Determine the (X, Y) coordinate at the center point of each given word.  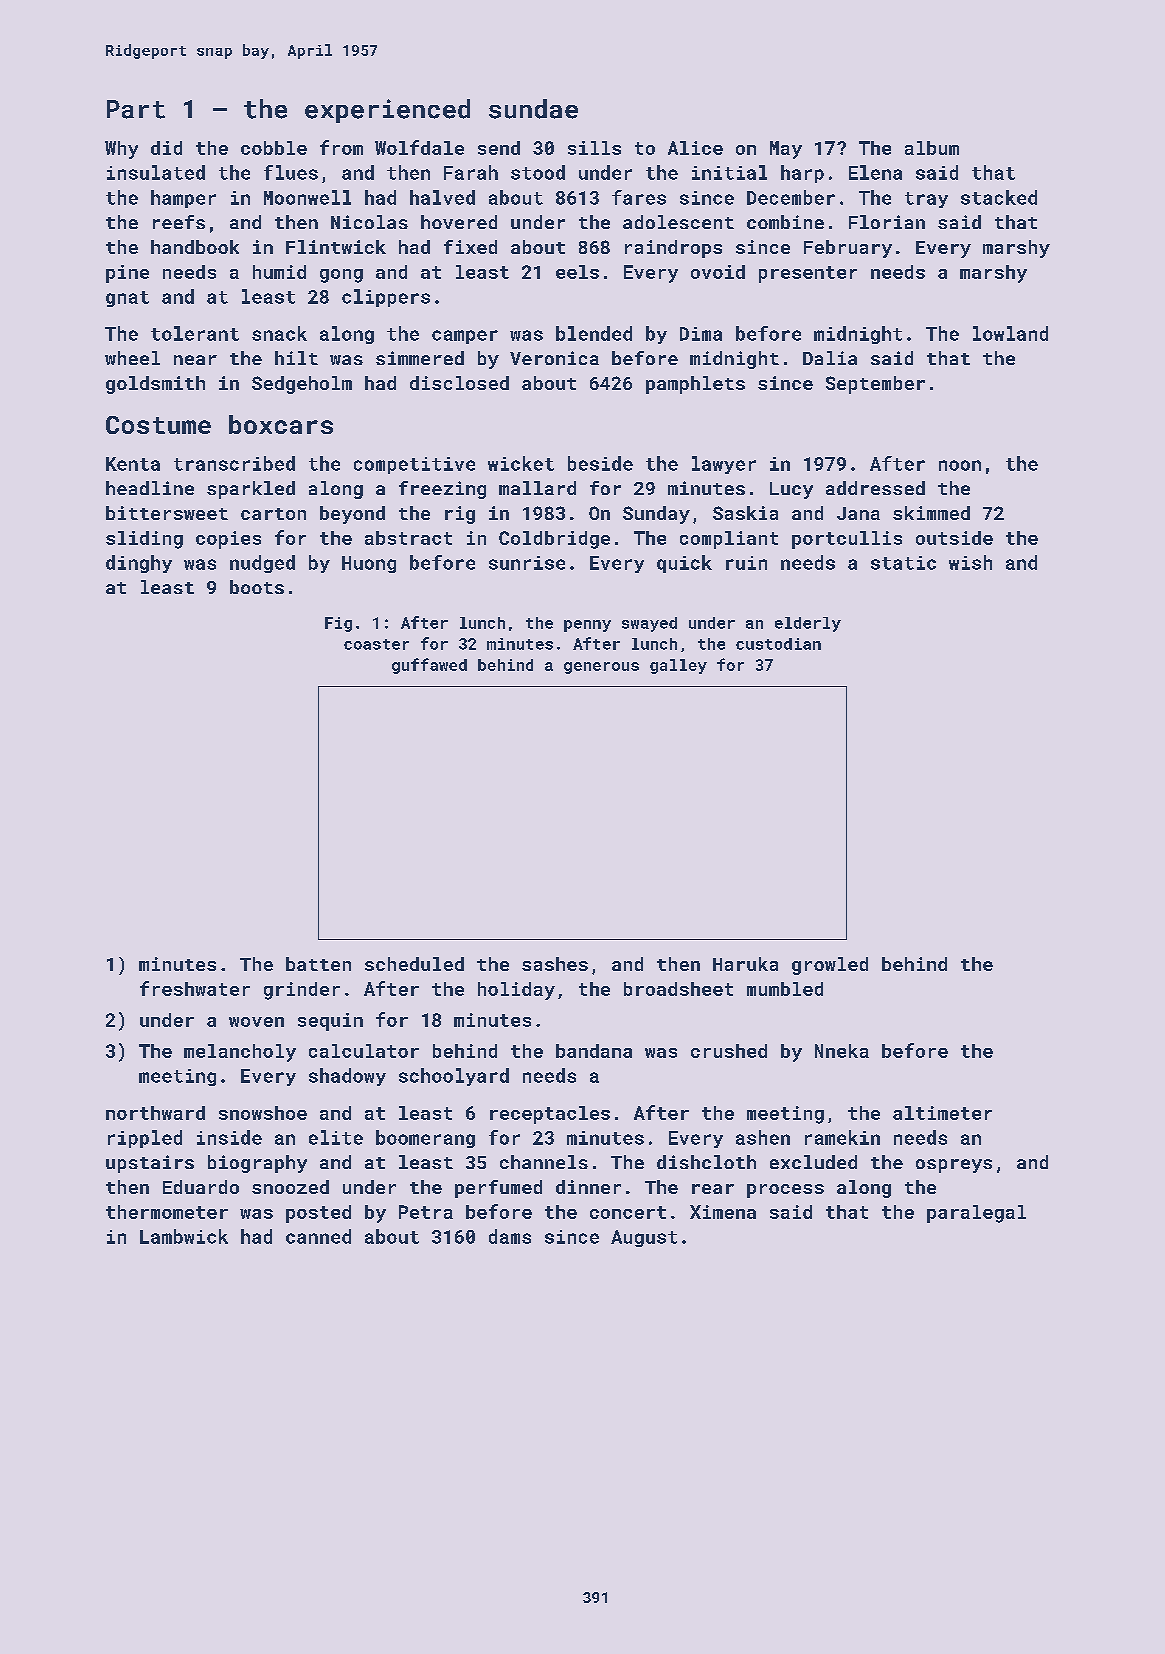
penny (587, 626)
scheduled (414, 964)
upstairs (150, 1164)
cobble (274, 148)
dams (510, 1236)
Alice (695, 148)
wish (970, 562)
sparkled (251, 490)
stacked (999, 197)
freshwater (195, 988)
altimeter (942, 1113)
